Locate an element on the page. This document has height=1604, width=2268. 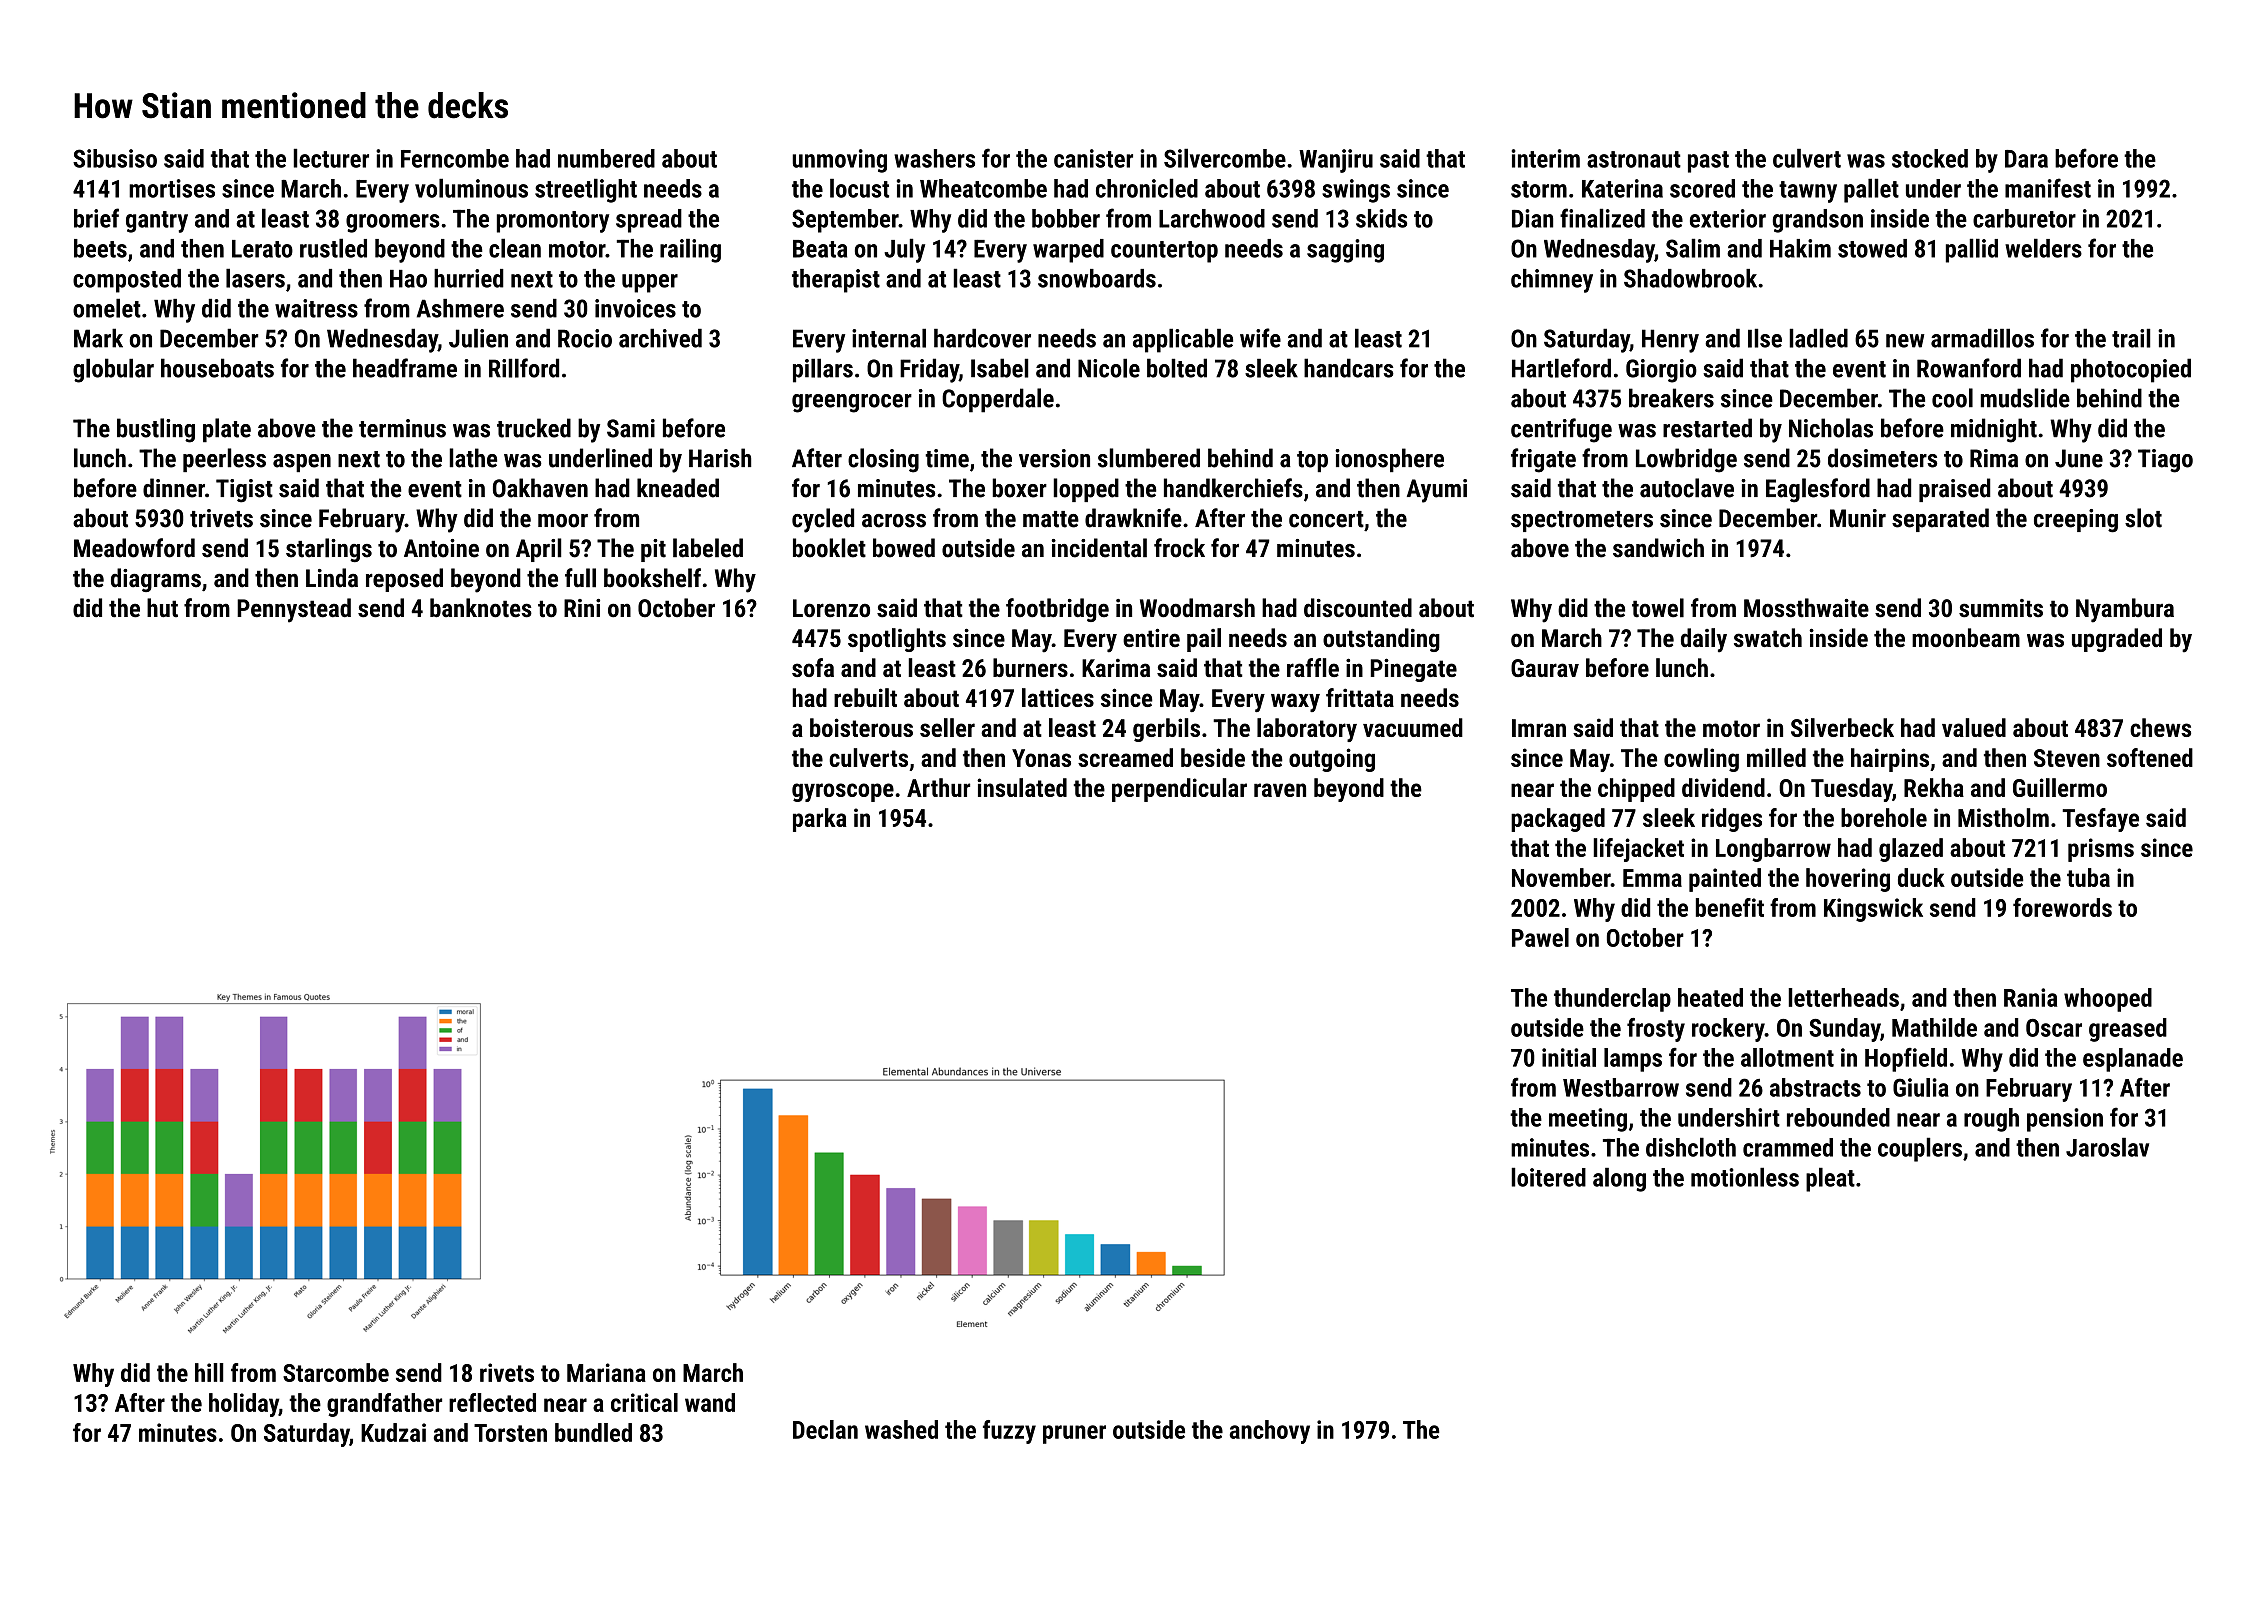
parka is located at coordinates (820, 820).
